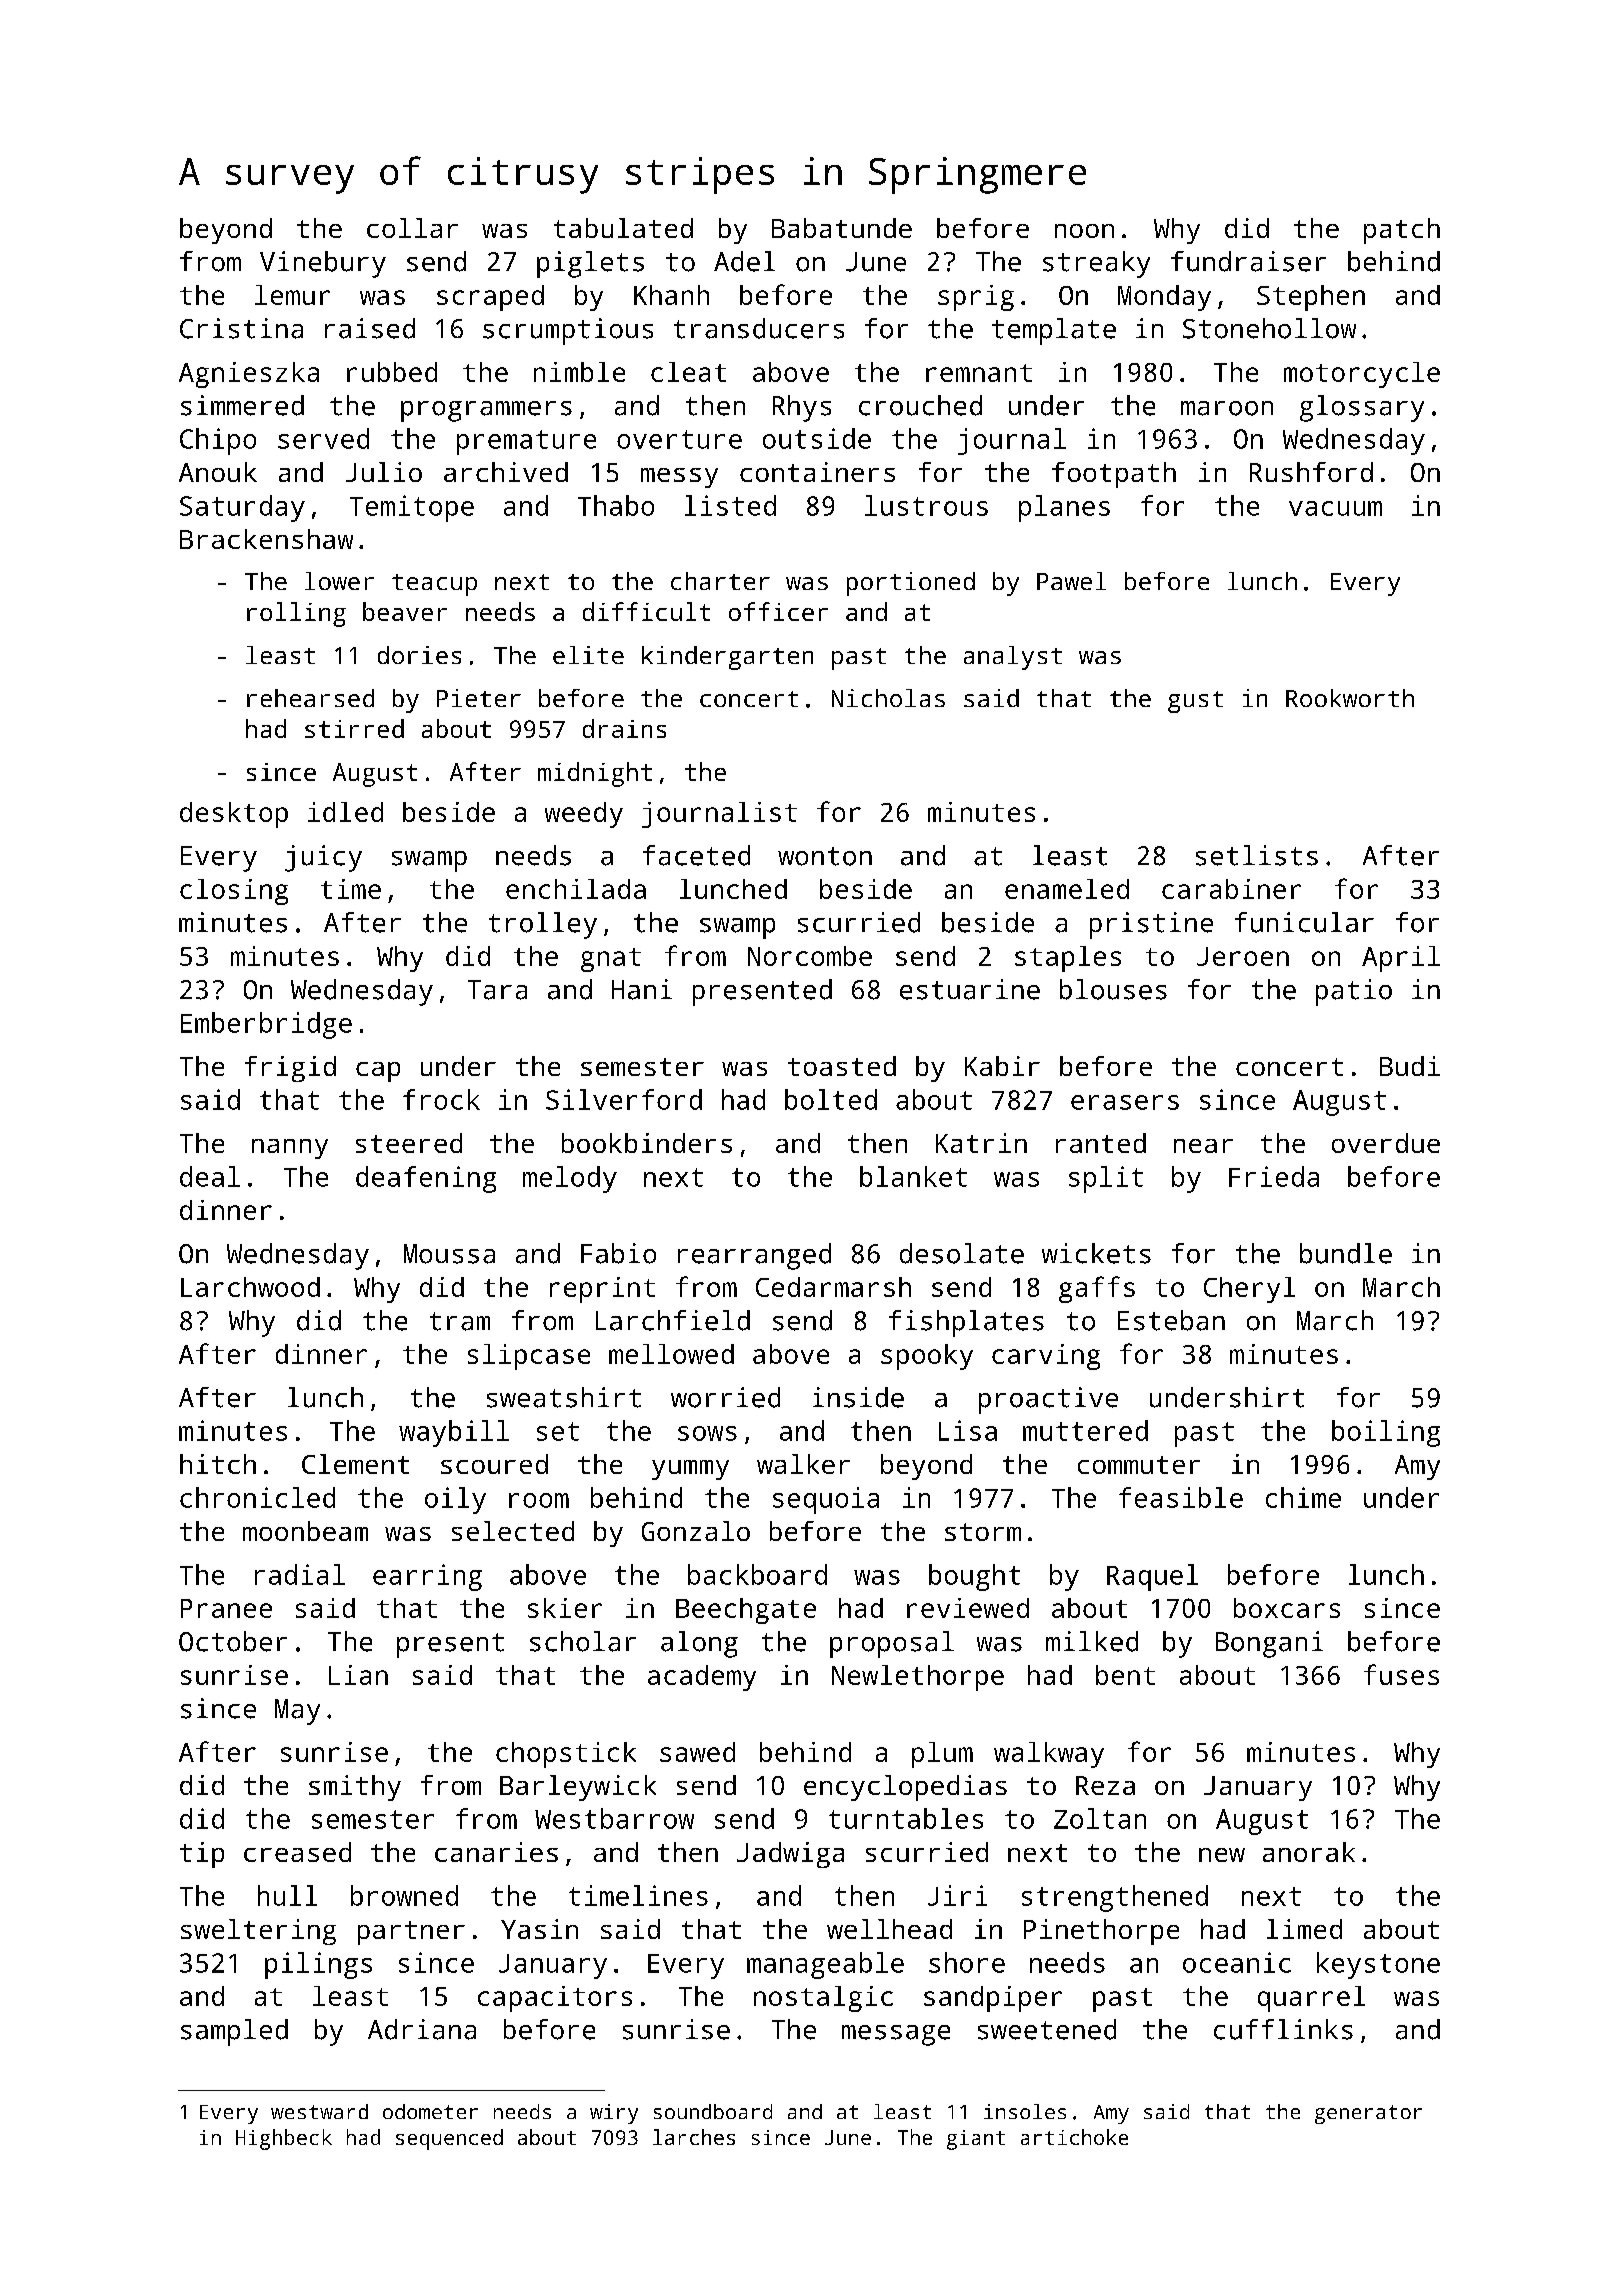  I want to click on smithy, so click(355, 1788).
